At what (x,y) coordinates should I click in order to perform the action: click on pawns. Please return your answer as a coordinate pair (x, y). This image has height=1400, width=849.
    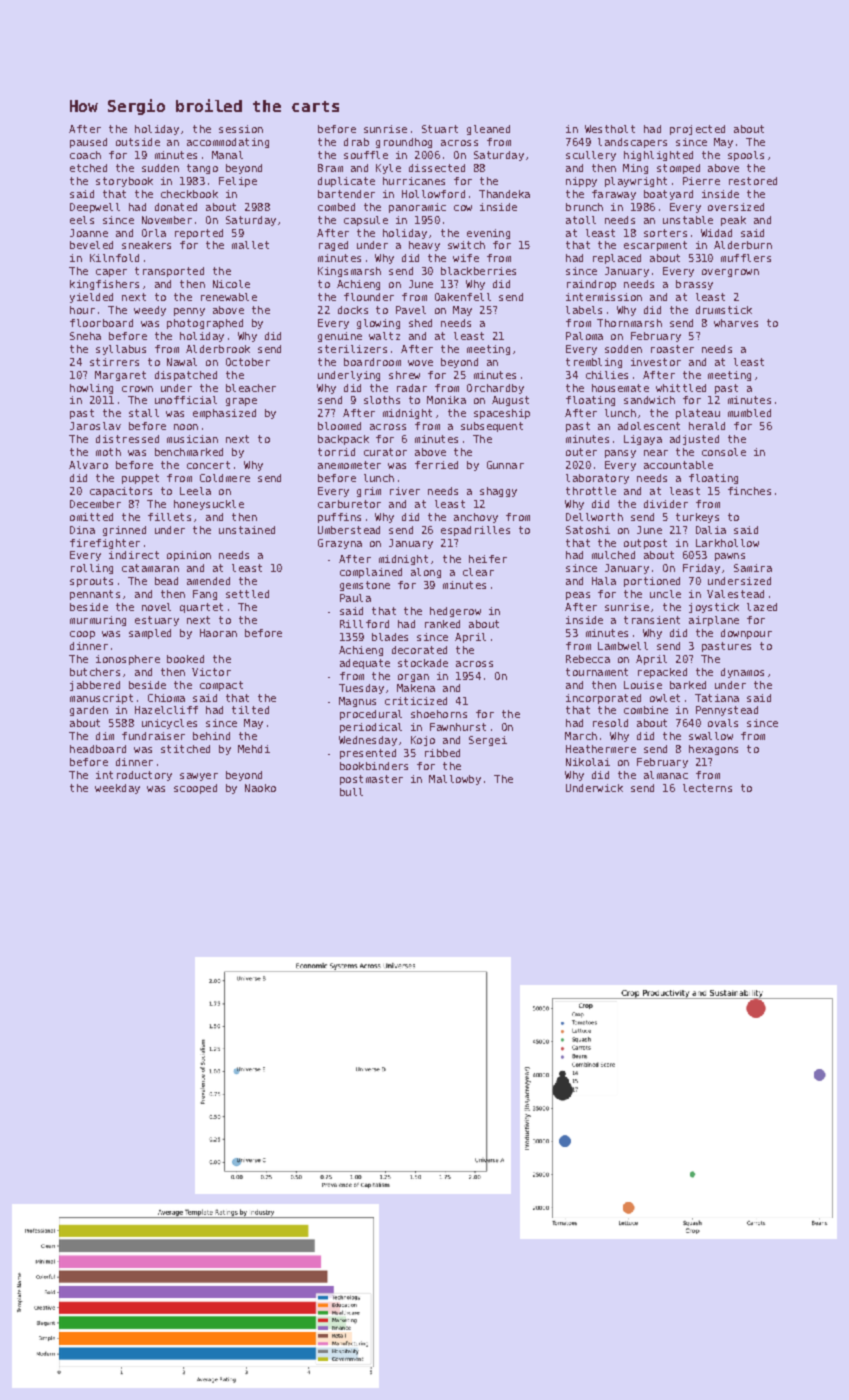
    Looking at the image, I should click on (730, 557).
